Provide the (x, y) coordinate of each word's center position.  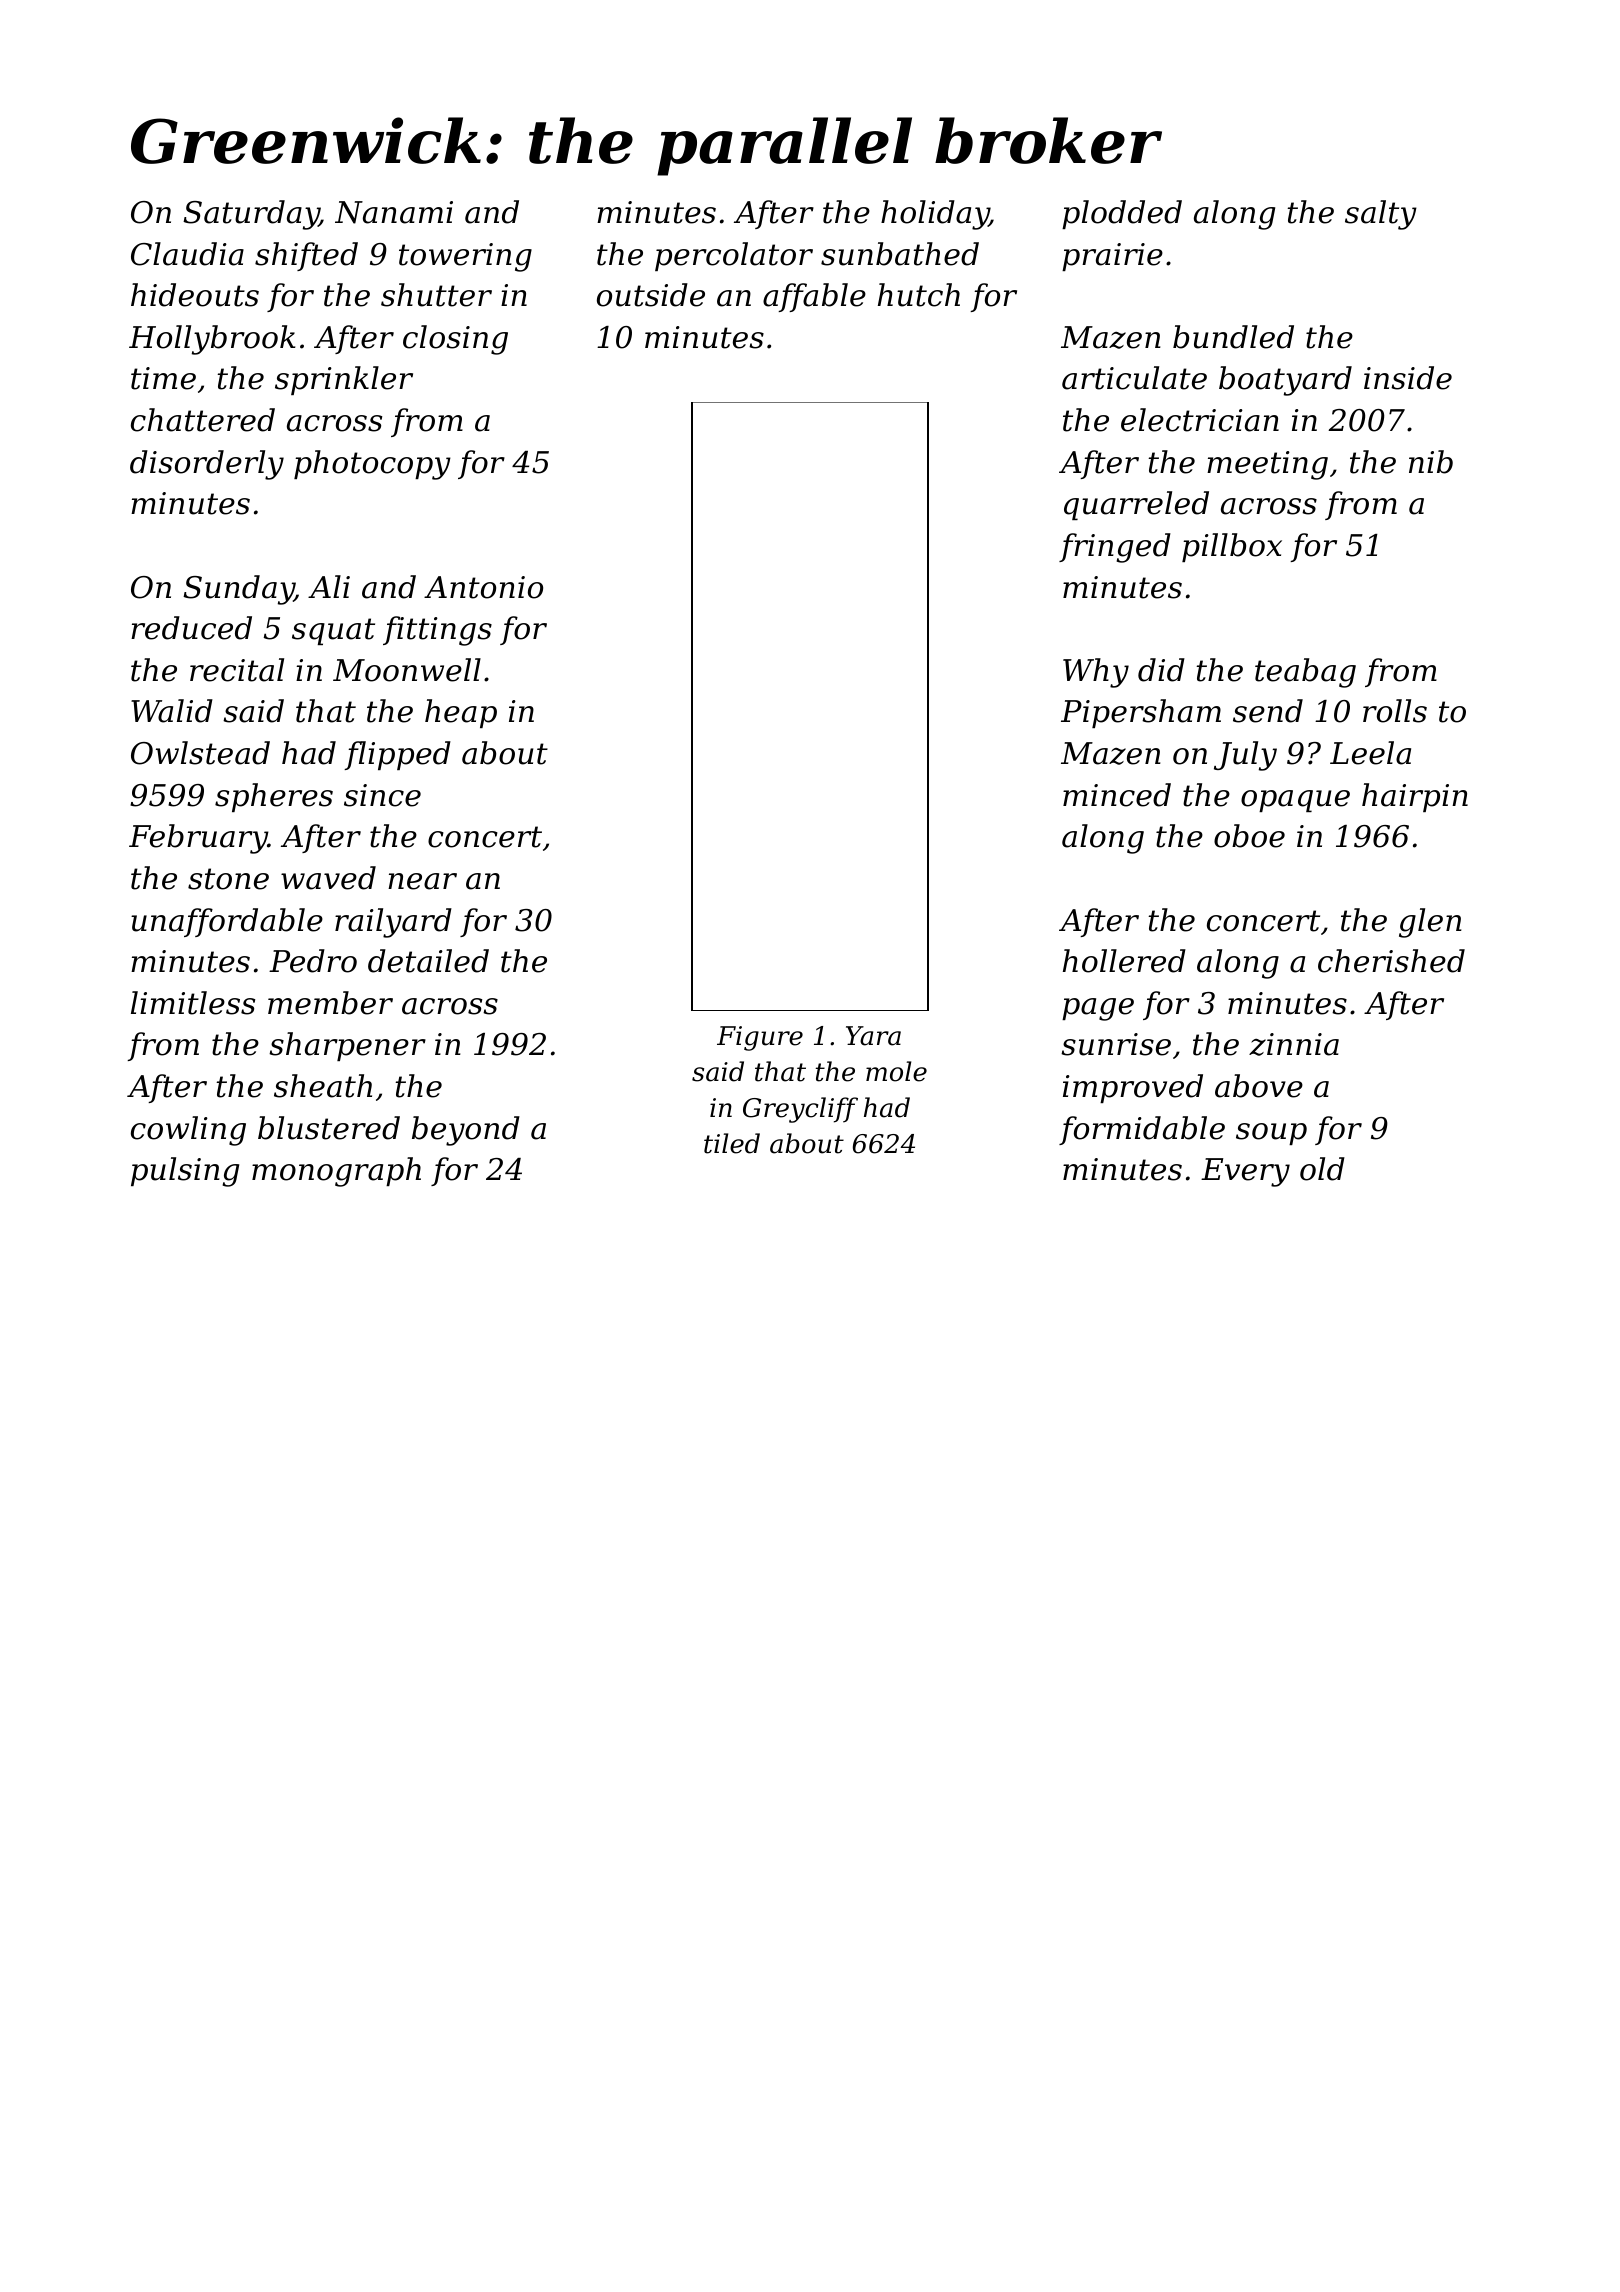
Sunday (238, 590)
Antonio (483, 587)
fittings (437, 631)
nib (1431, 462)
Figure (760, 1038)
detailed (428, 961)
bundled (1233, 337)
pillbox (1232, 547)
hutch (919, 295)
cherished (1391, 961)
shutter (436, 295)
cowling (188, 1131)
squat (333, 631)
